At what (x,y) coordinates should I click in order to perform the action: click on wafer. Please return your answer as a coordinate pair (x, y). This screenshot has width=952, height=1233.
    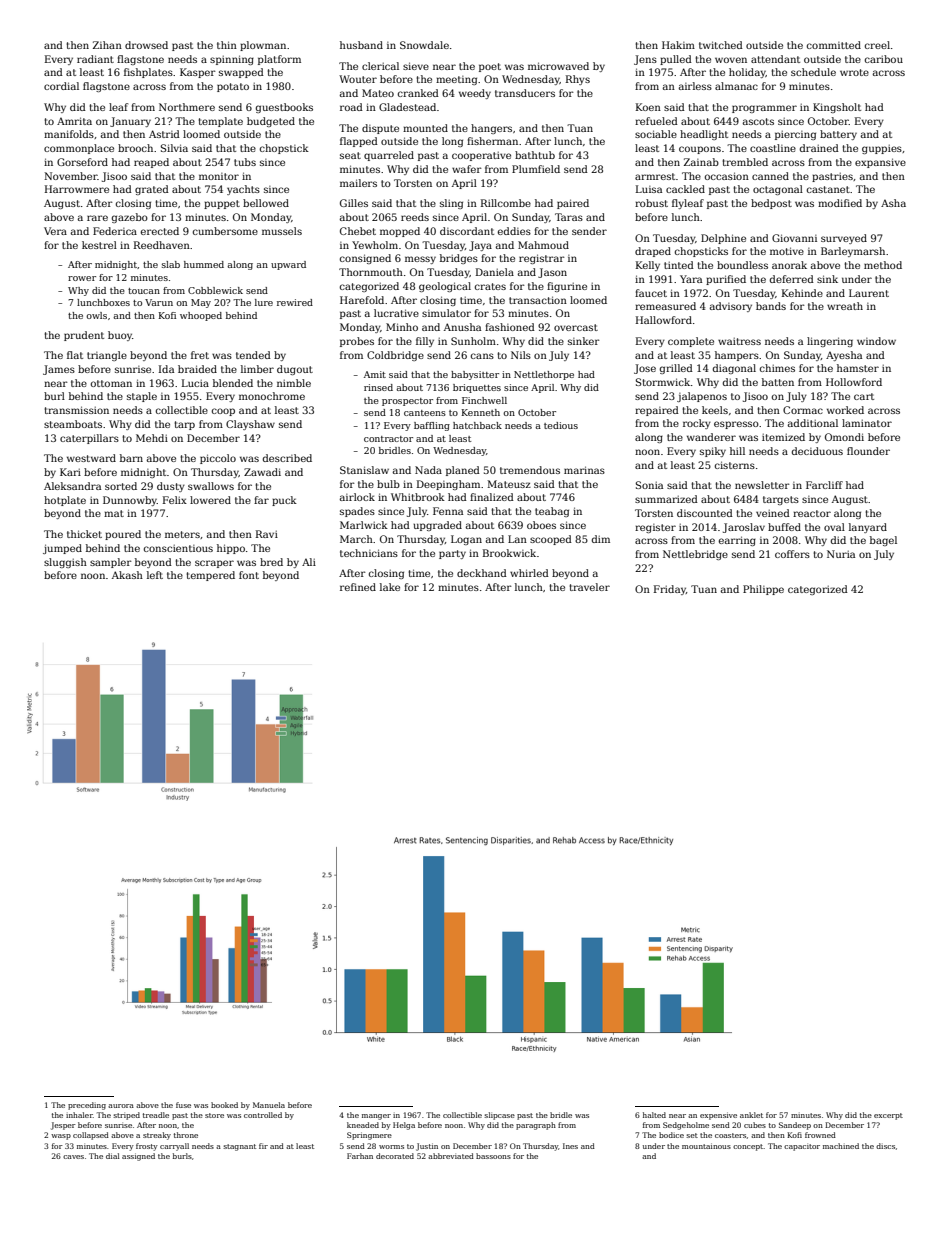
    Looking at the image, I should click on (467, 169).
